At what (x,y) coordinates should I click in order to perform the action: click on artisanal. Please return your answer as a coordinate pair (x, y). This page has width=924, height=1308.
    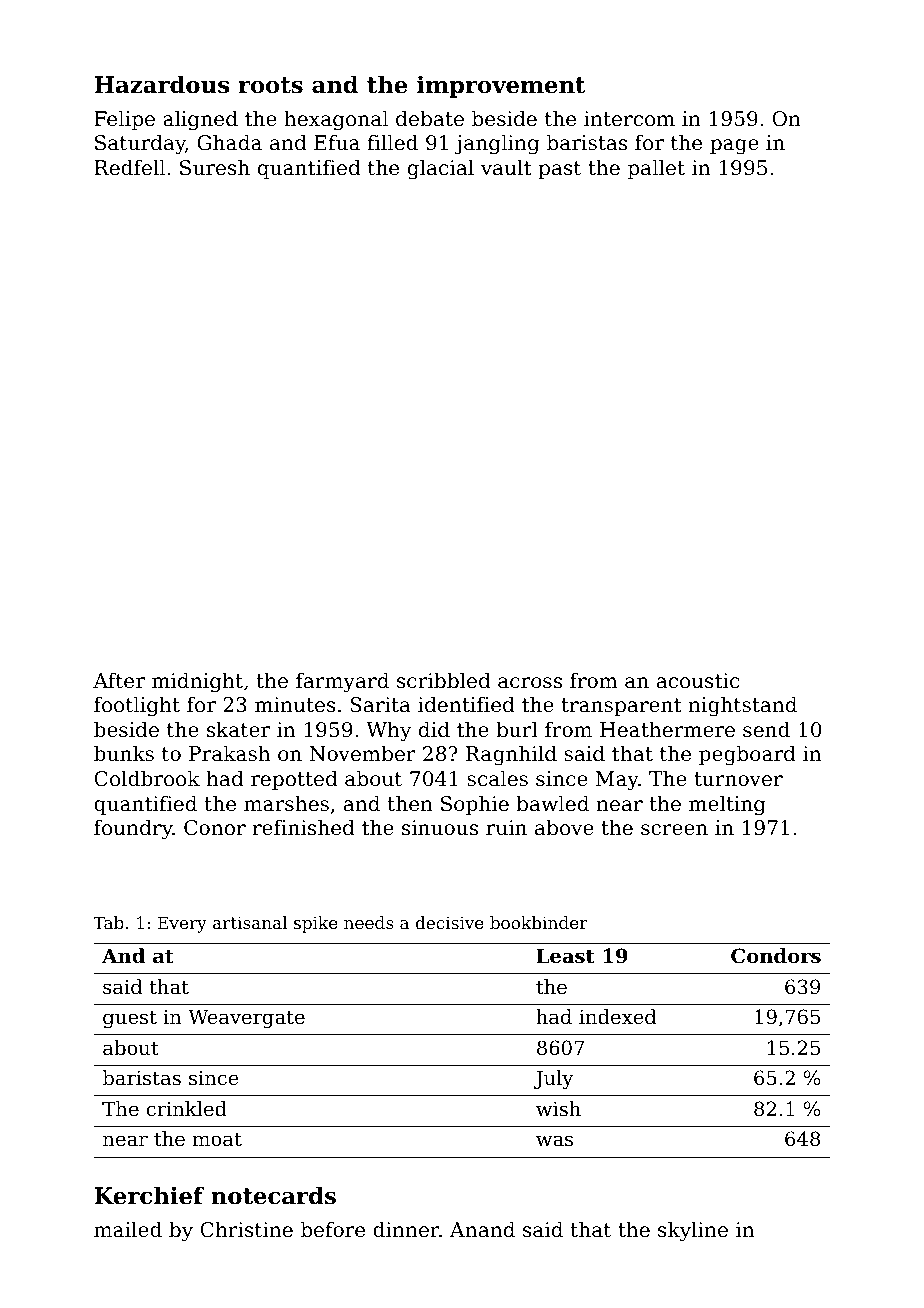
    Looking at the image, I should click on (250, 922).
